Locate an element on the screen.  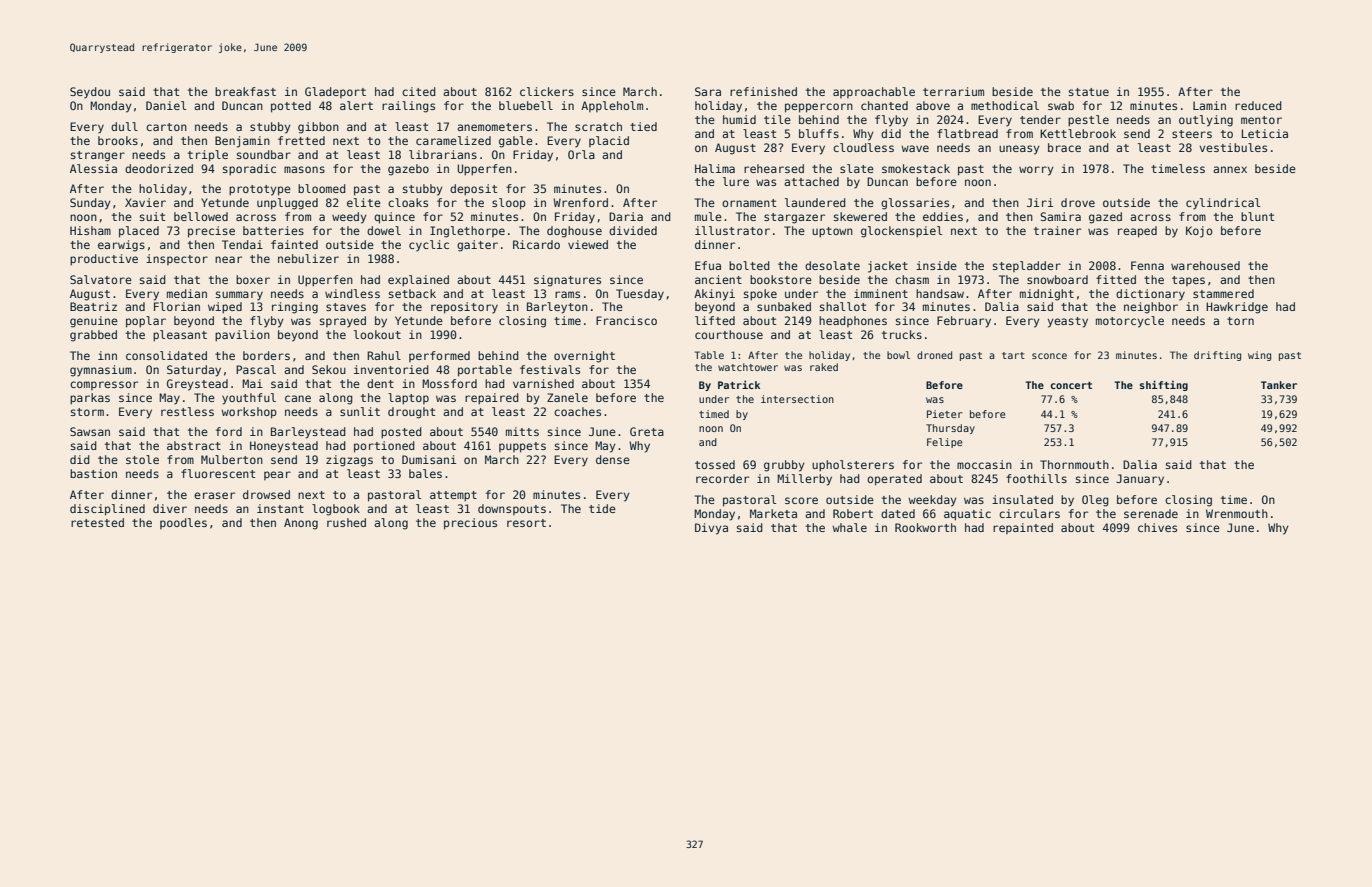
worry is located at coordinates (1036, 171).
